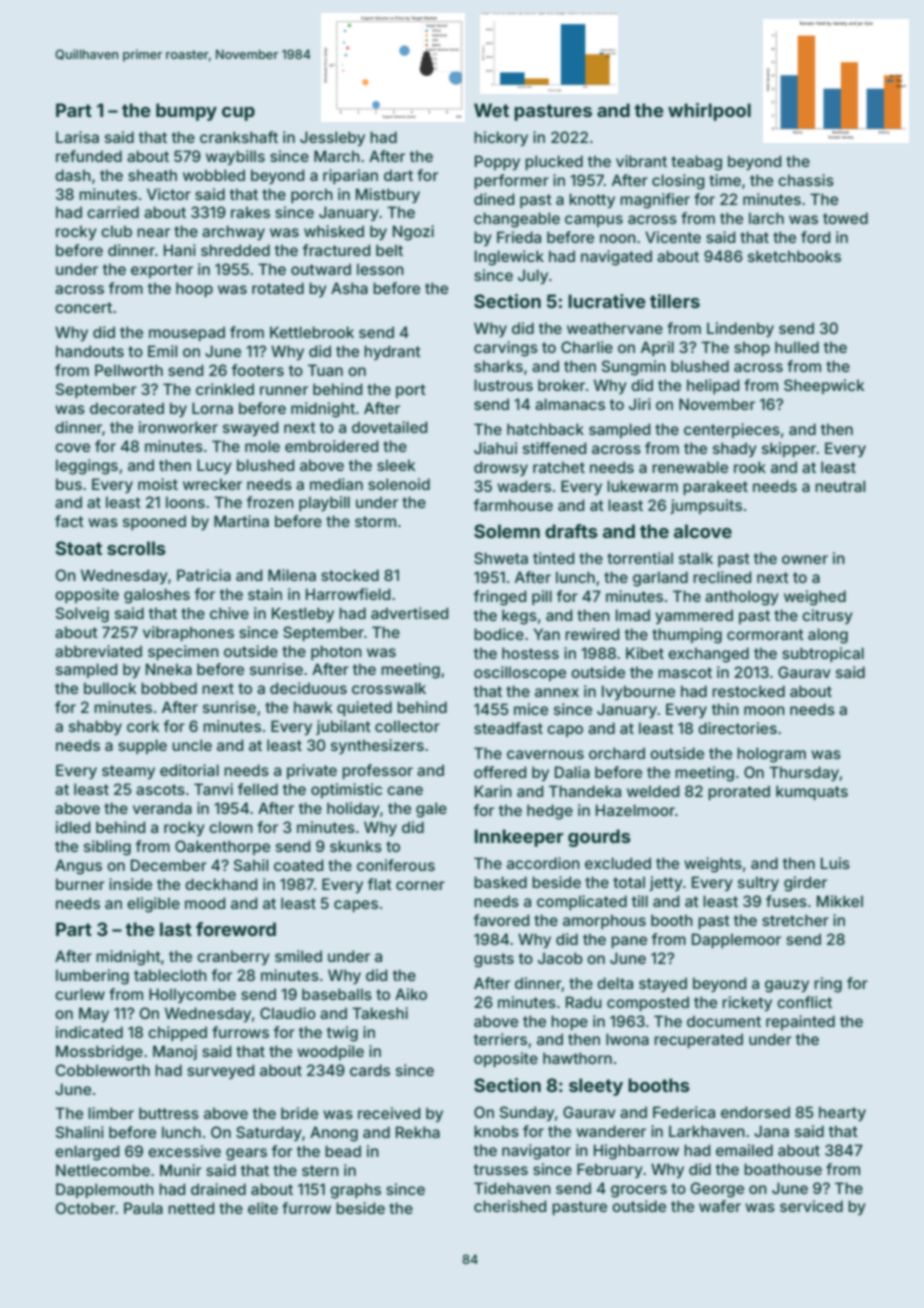 The height and width of the screenshot is (1308, 924). I want to click on flat, so click(380, 884).
